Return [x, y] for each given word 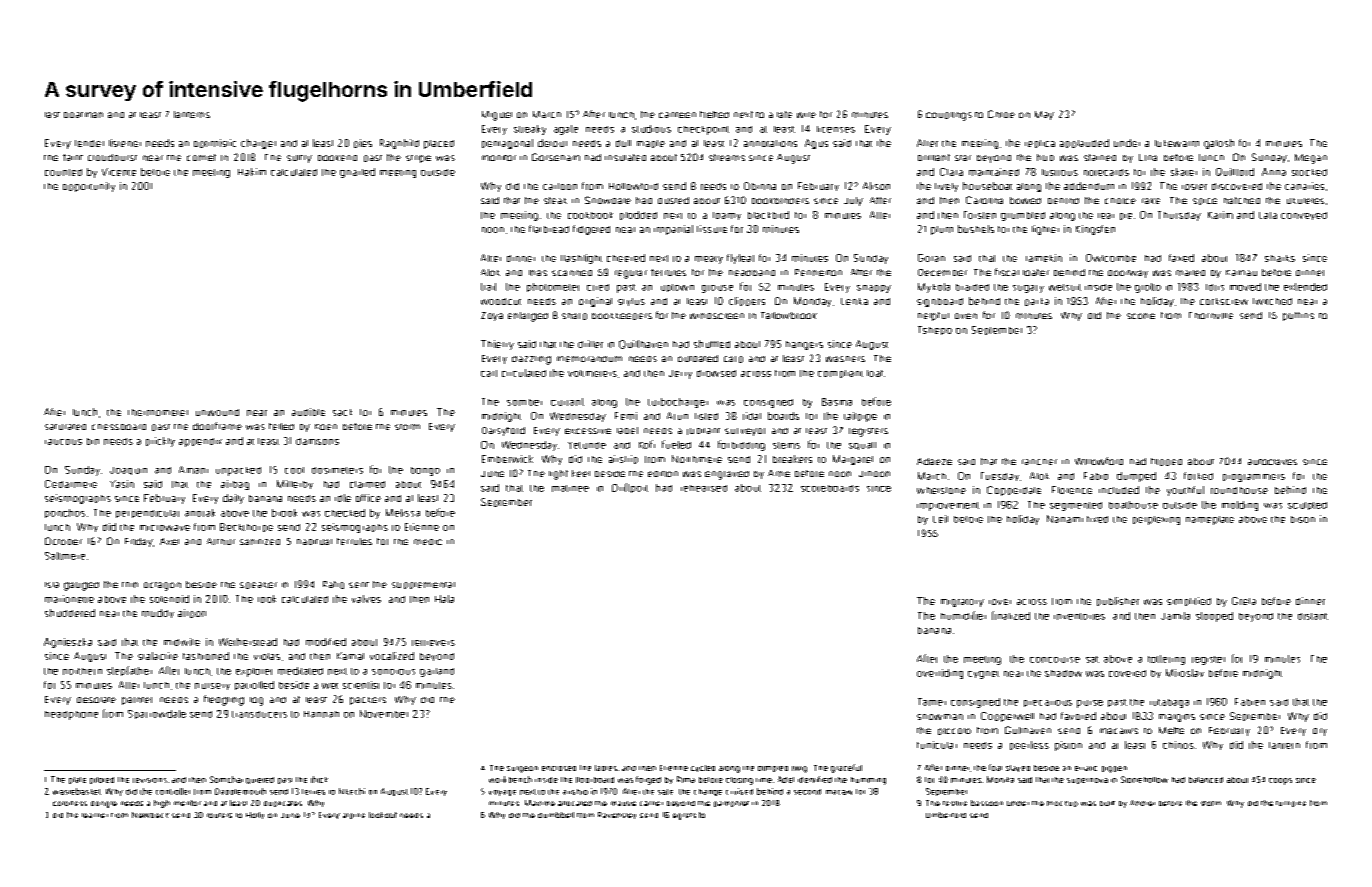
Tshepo [935, 330]
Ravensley [617, 815]
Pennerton [818, 272]
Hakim [252, 172]
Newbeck [150, 815]
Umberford [946, 815]
